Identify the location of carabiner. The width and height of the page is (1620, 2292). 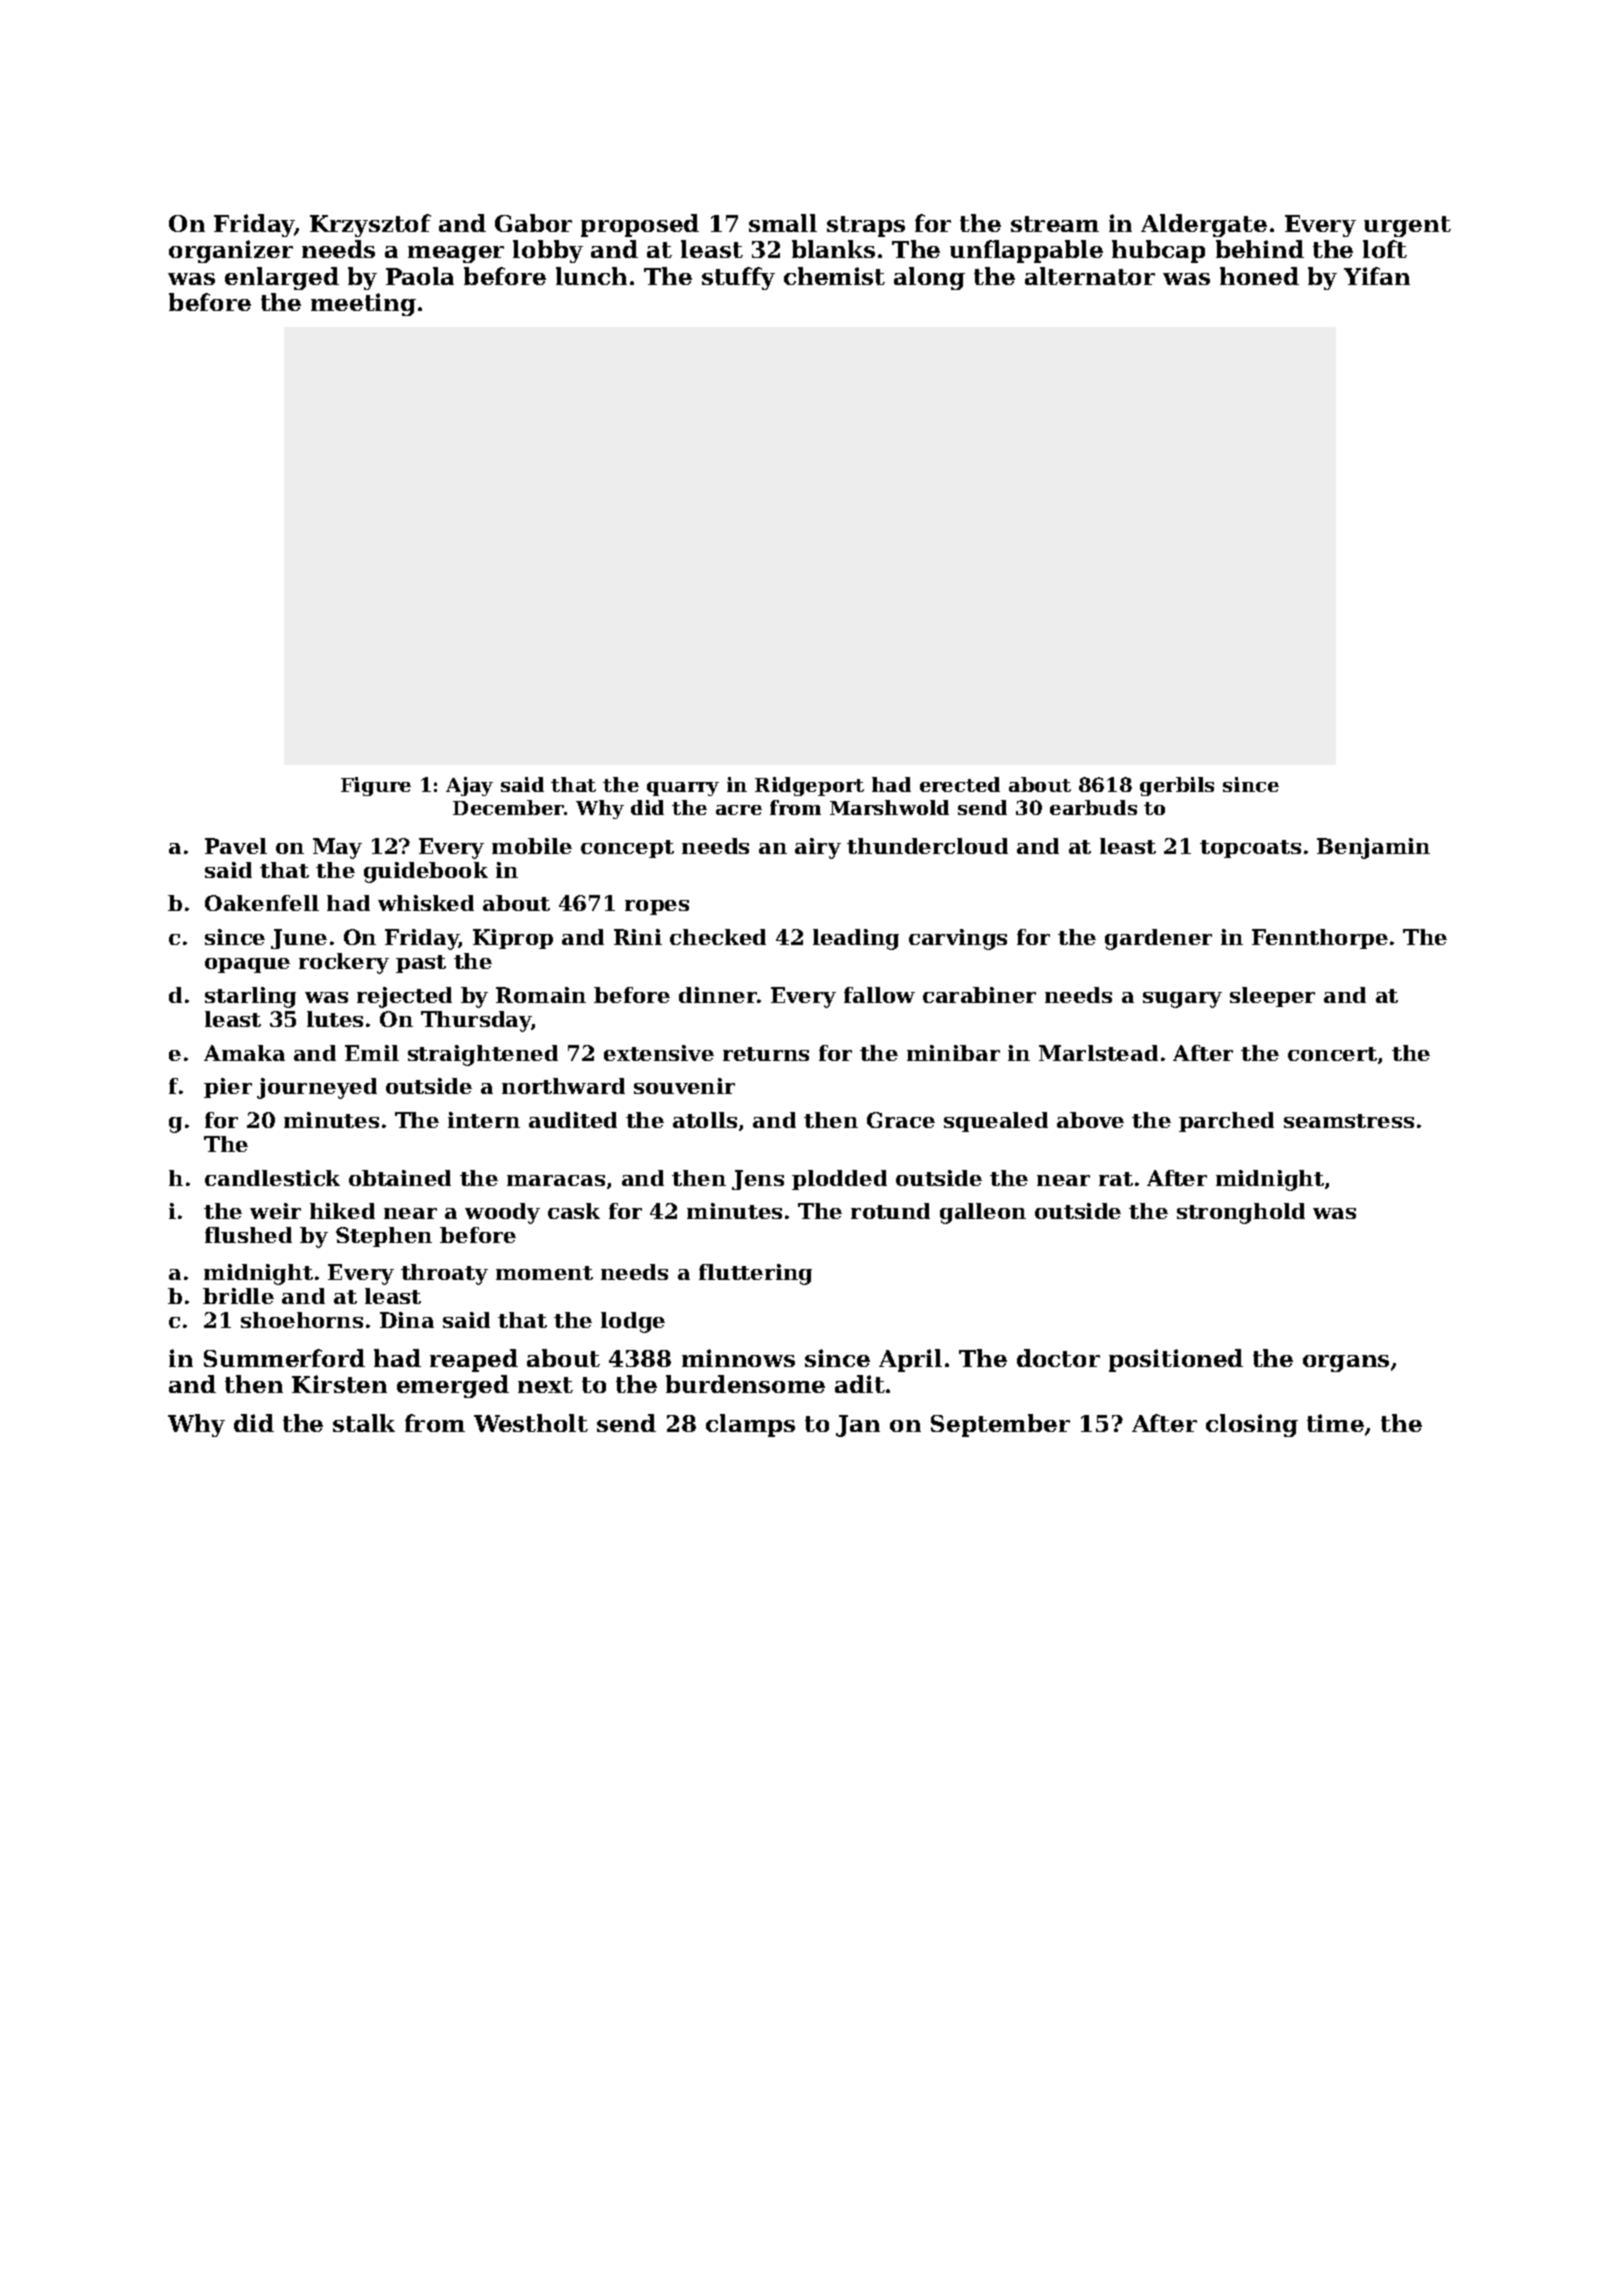
(979, 995).
